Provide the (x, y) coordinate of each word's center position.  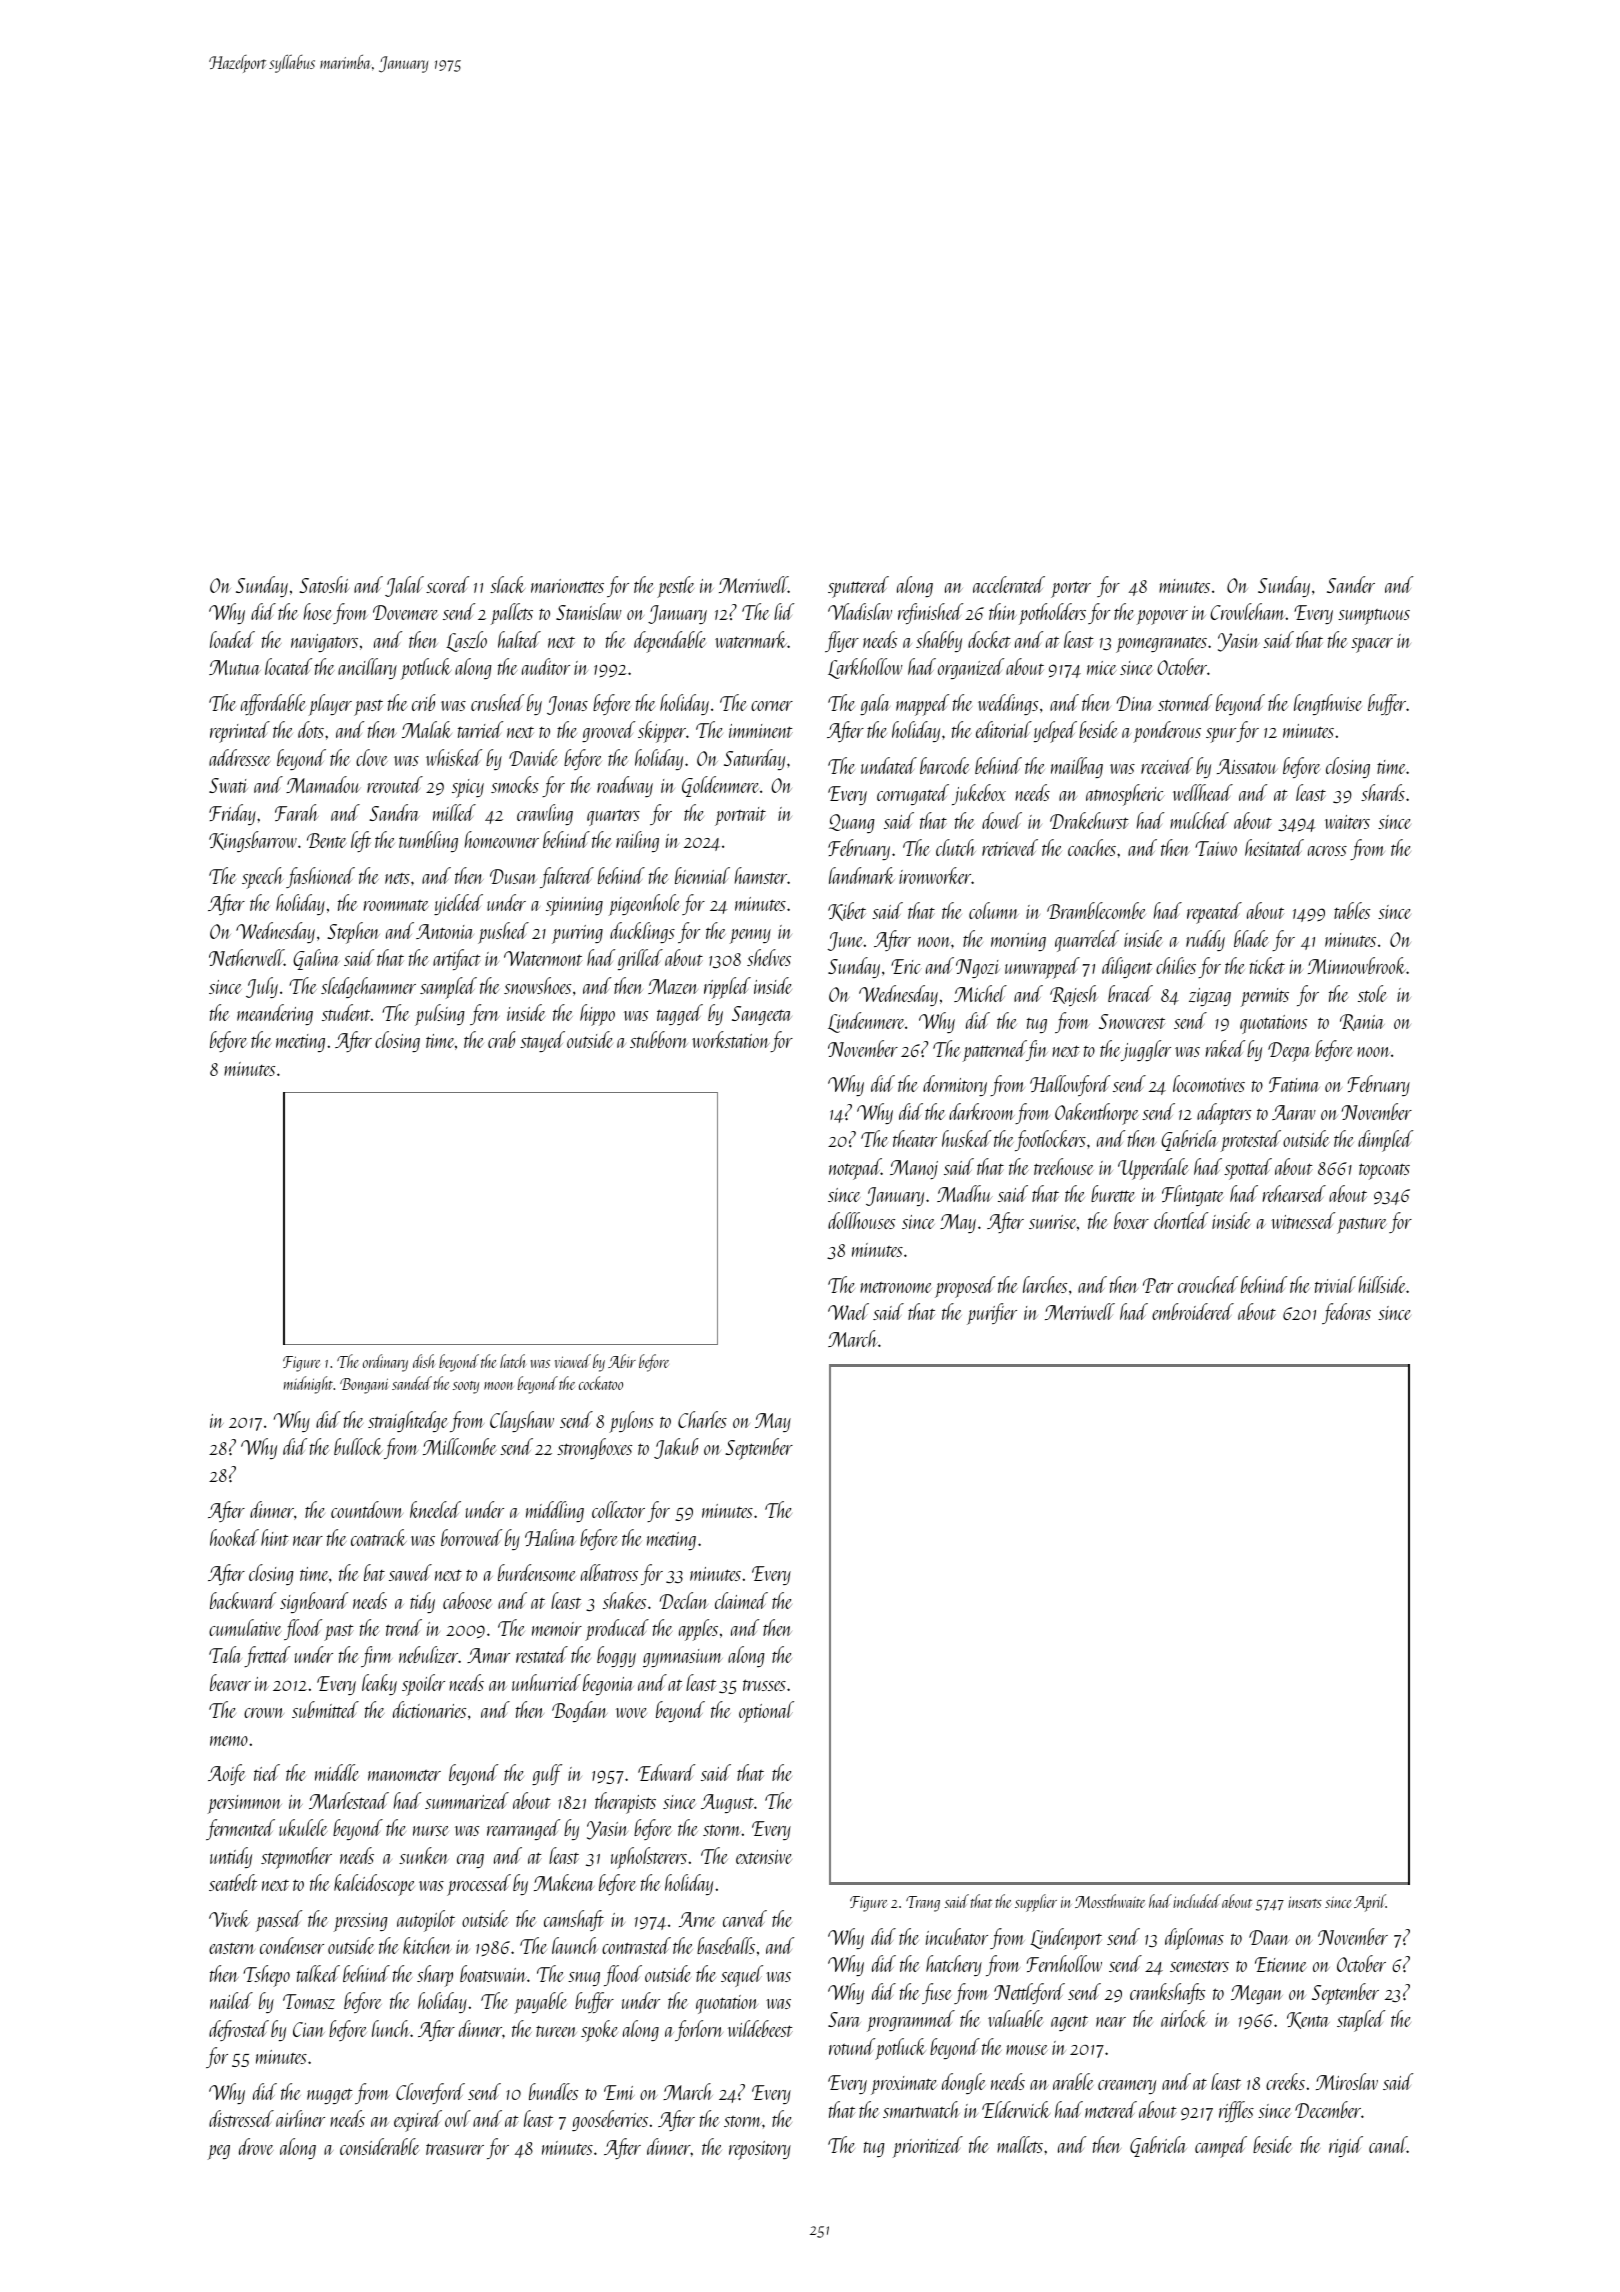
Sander (1351, 584)
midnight (308, 1385)
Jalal (404, 586)
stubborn (659, 1039)
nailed (231, 2000)
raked (1225, 1048)
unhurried (546, 1682)
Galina (316, 959)
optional (766, 1712)
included (1197, 1901)
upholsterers (649, 1858)
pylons (631, 1422)
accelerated (1009, 584)
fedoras (1346, 1313)
